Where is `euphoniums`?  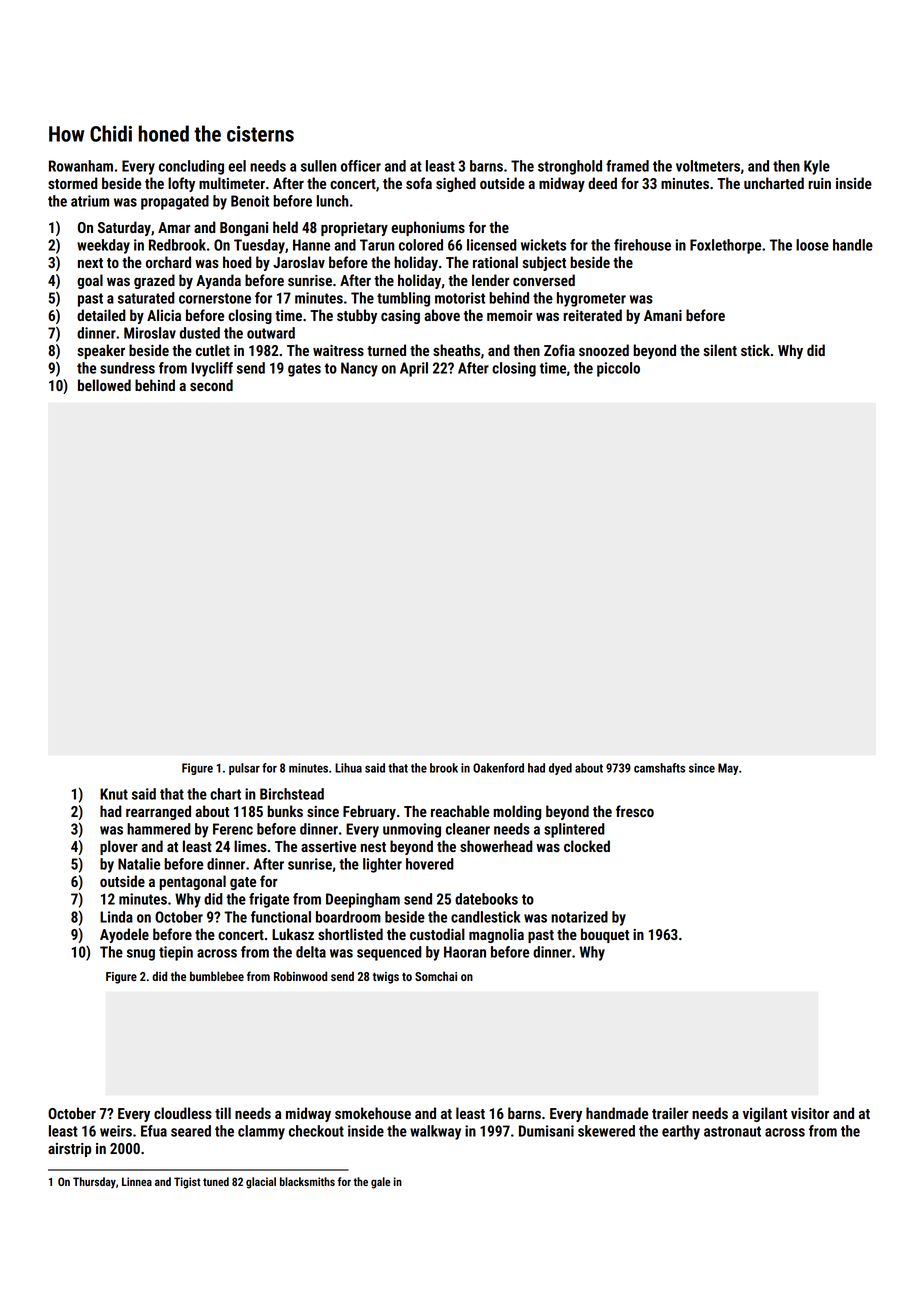 euphoniums is located at coordinates (428, 228).
